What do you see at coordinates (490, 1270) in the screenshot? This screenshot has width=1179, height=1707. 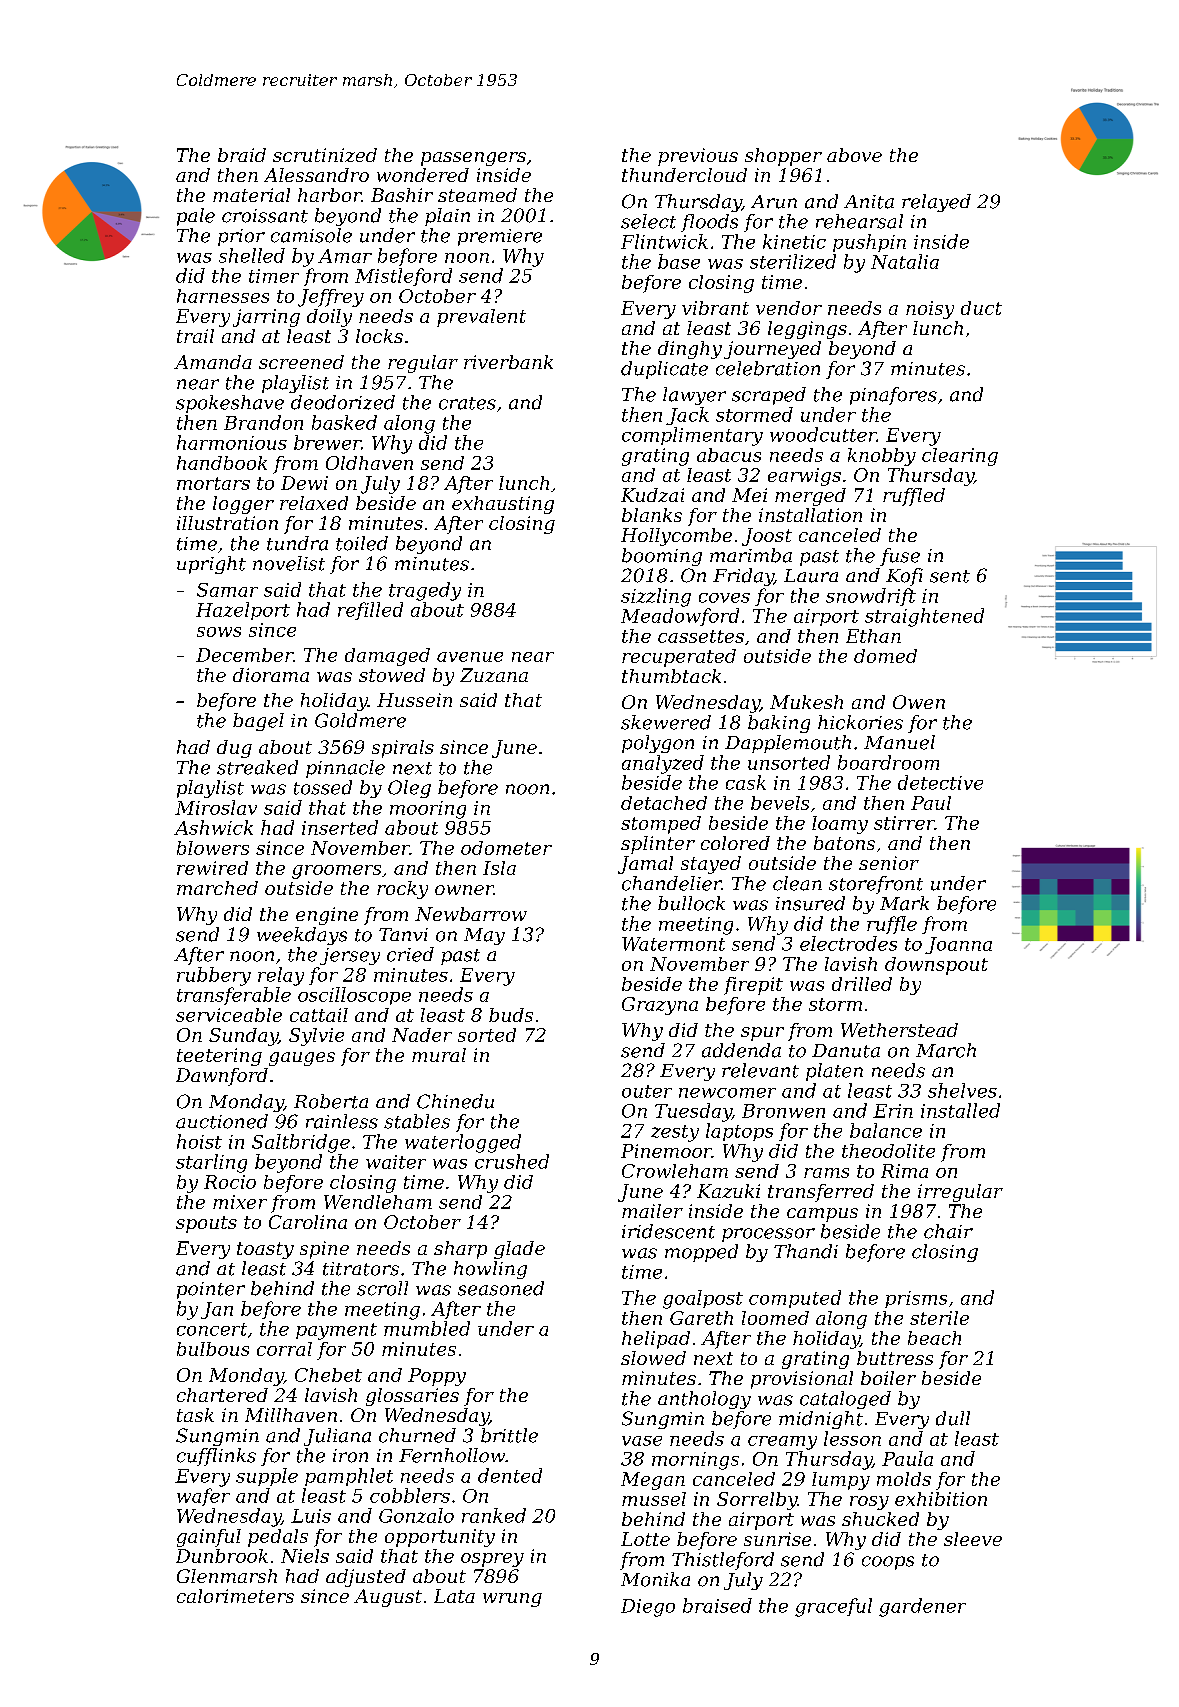 I see `howling` at bounding box center [490, 1270].
